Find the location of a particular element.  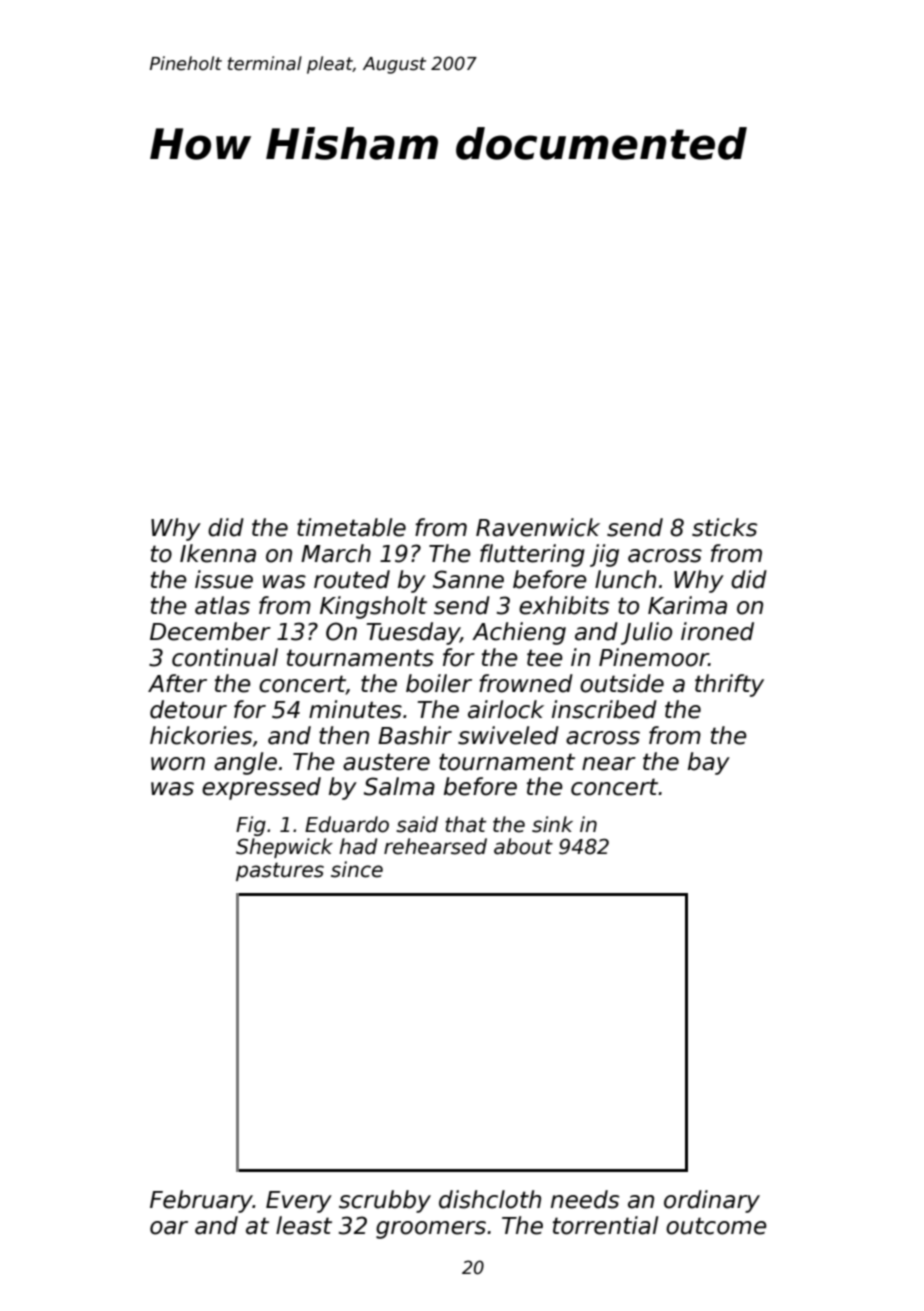

boiler is located at coordinates (439, 683).
